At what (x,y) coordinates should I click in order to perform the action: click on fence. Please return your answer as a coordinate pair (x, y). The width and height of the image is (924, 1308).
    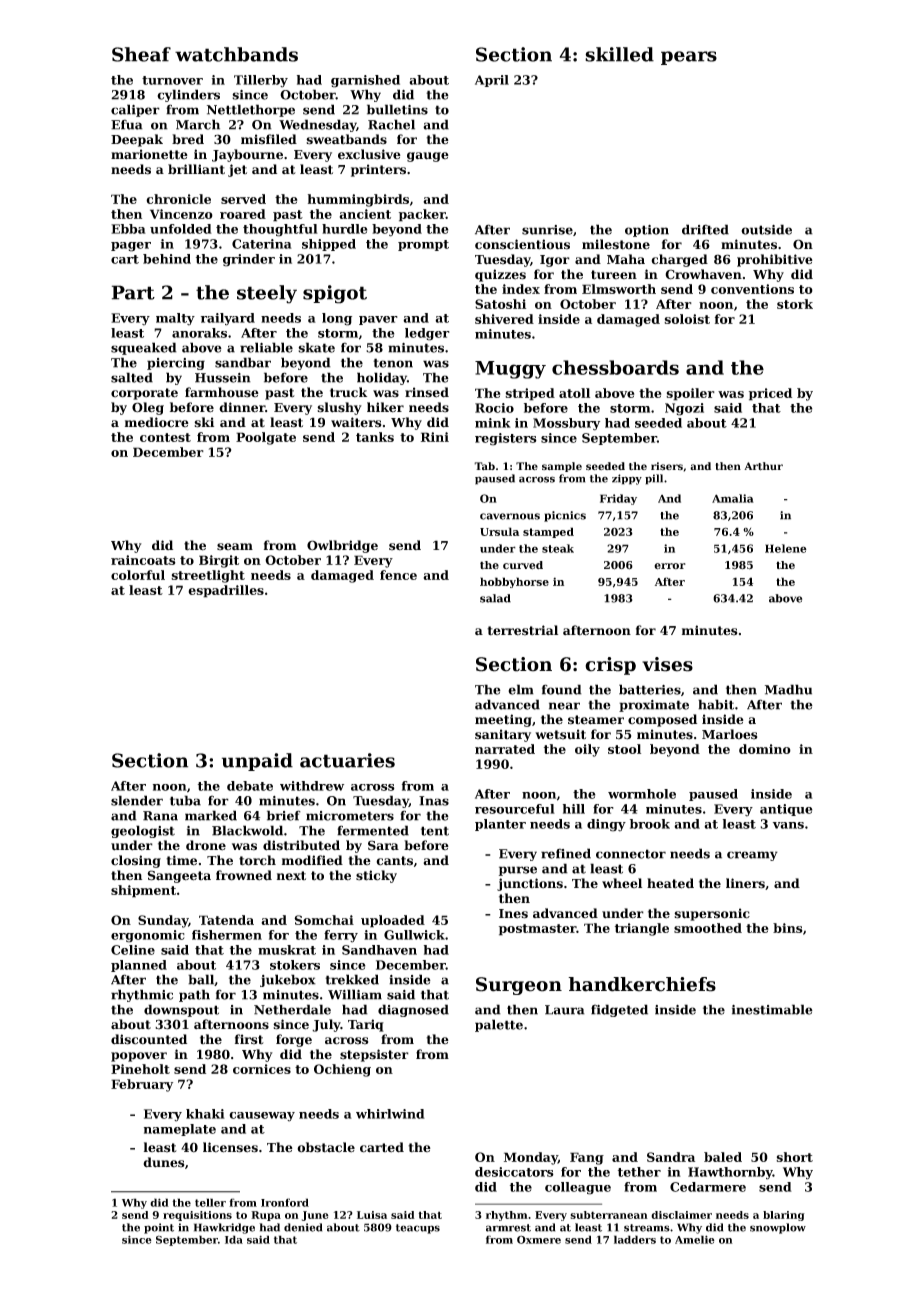
    Looking at the image, I should click on (398, 575).
